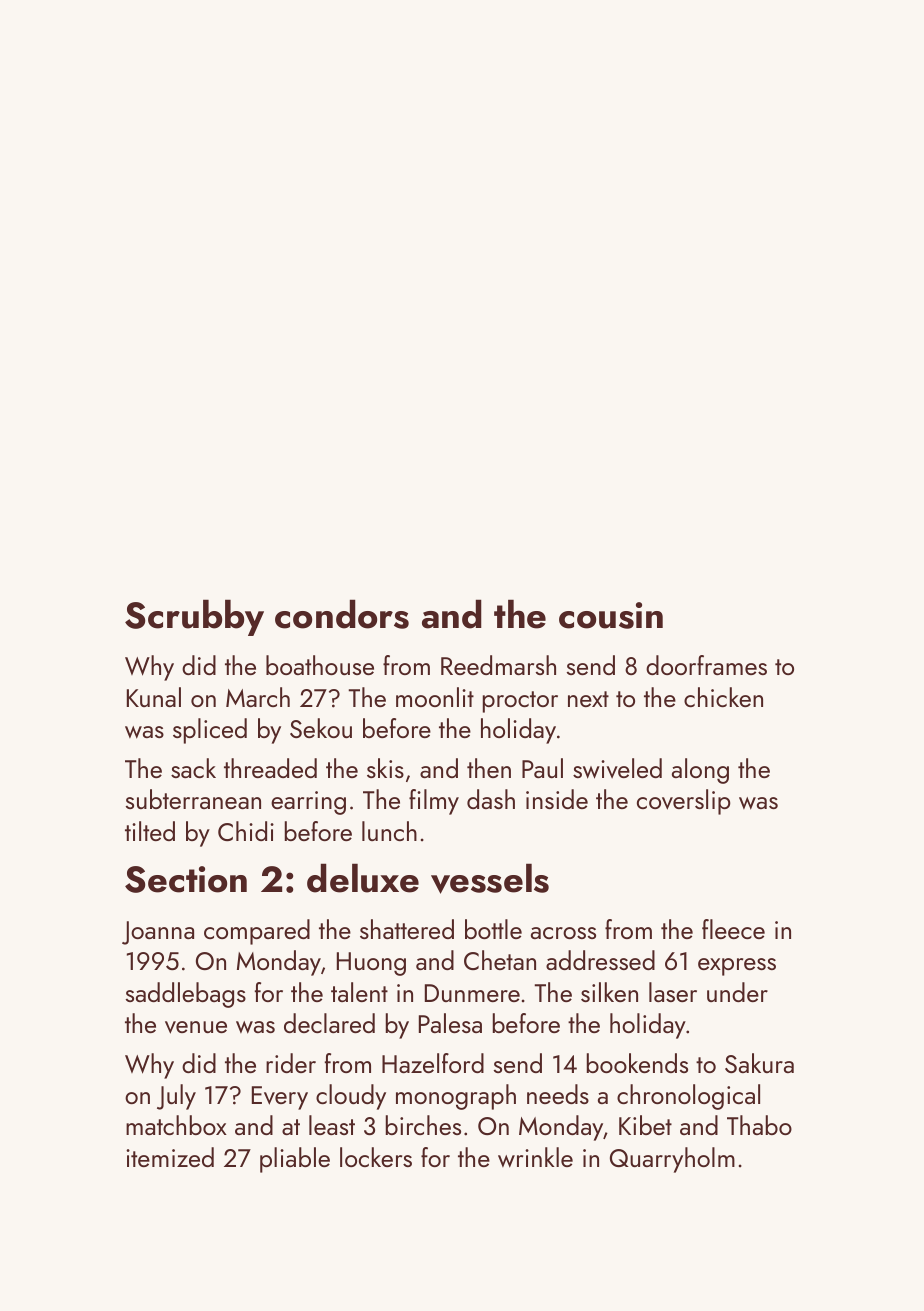  What do you see at coordinates (194, 617) in the image?
I see `Scrubby` at bounding box center [194, 617].
